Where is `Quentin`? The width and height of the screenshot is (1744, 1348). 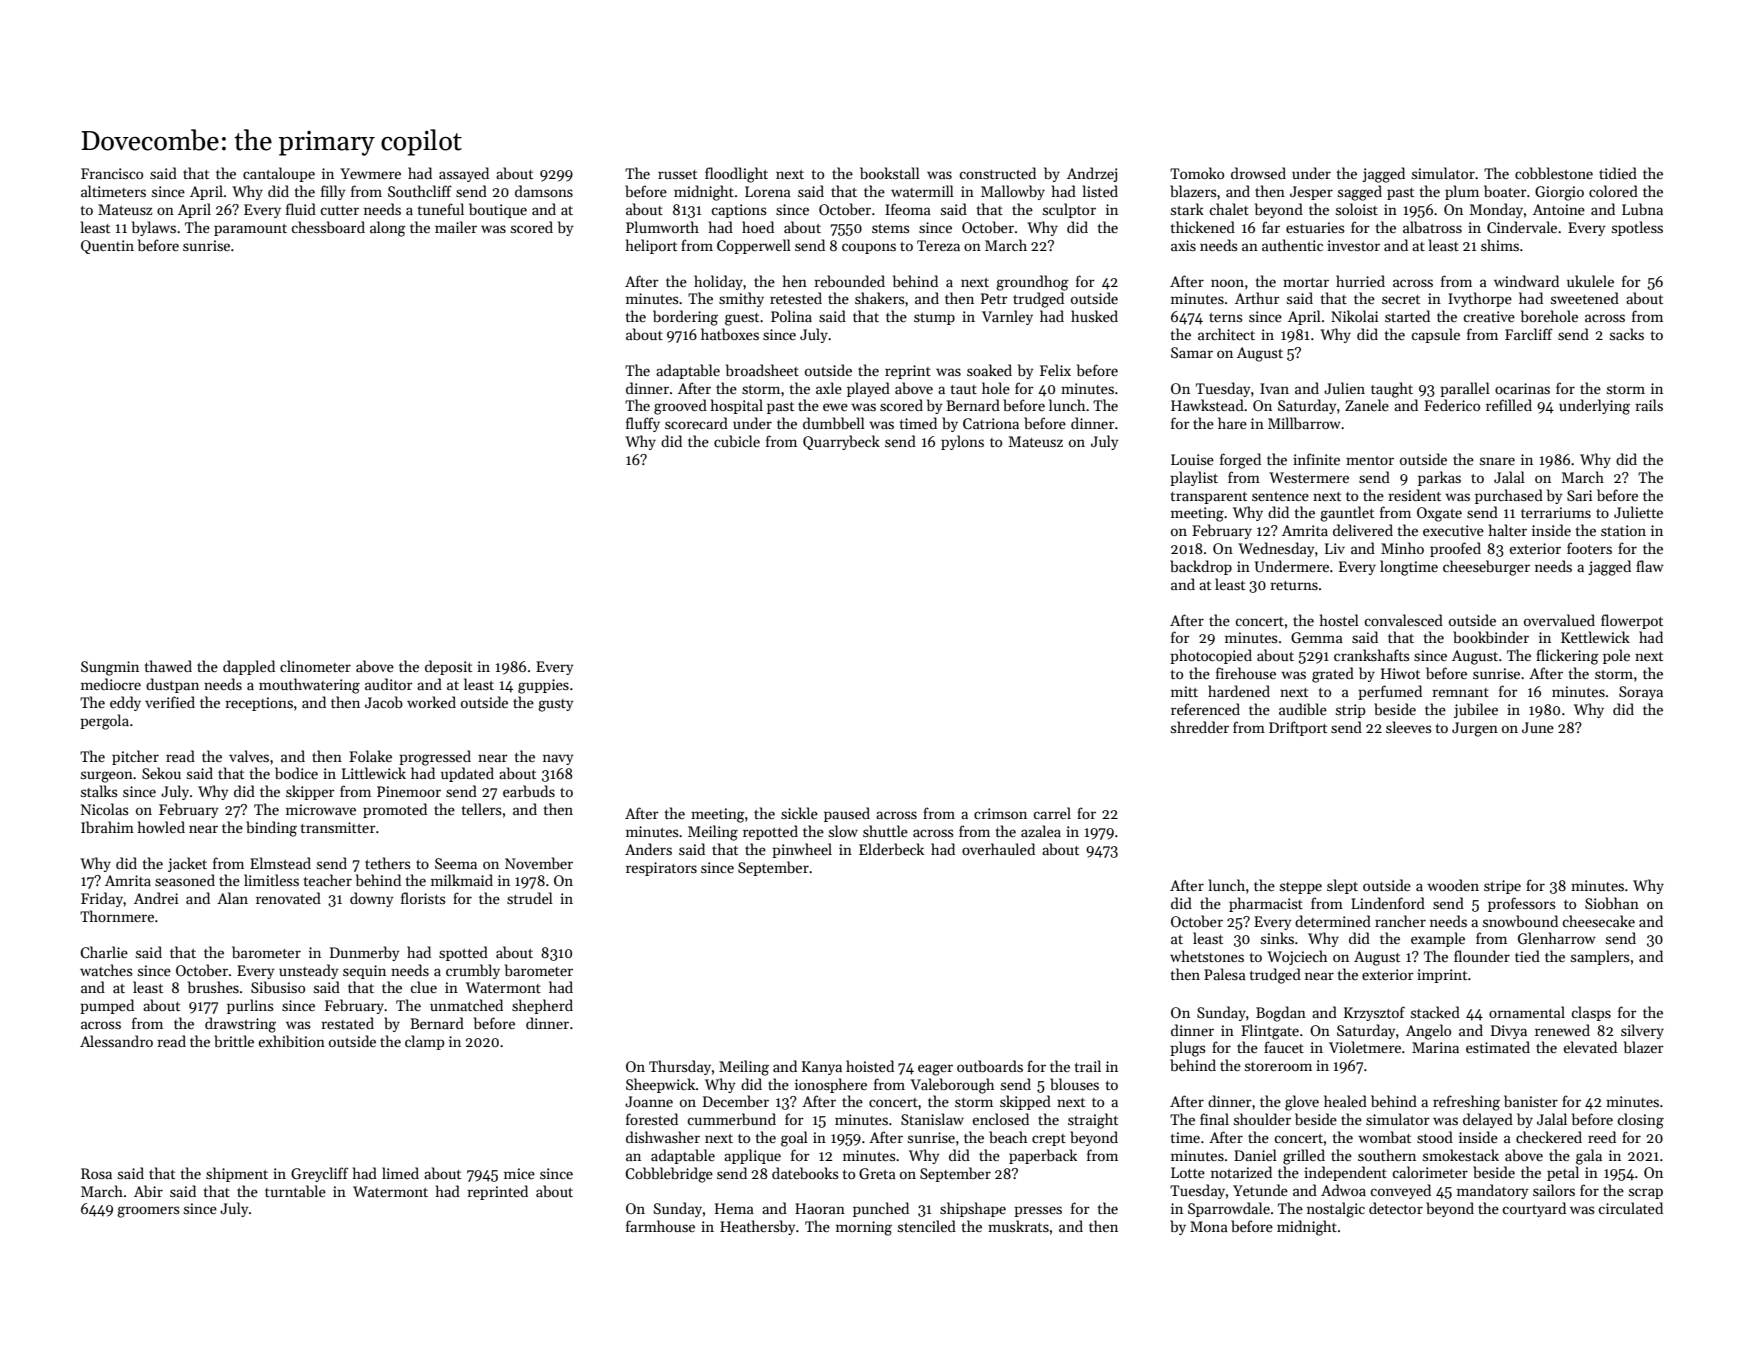 Quentin is located at coordinates (107, 247).
